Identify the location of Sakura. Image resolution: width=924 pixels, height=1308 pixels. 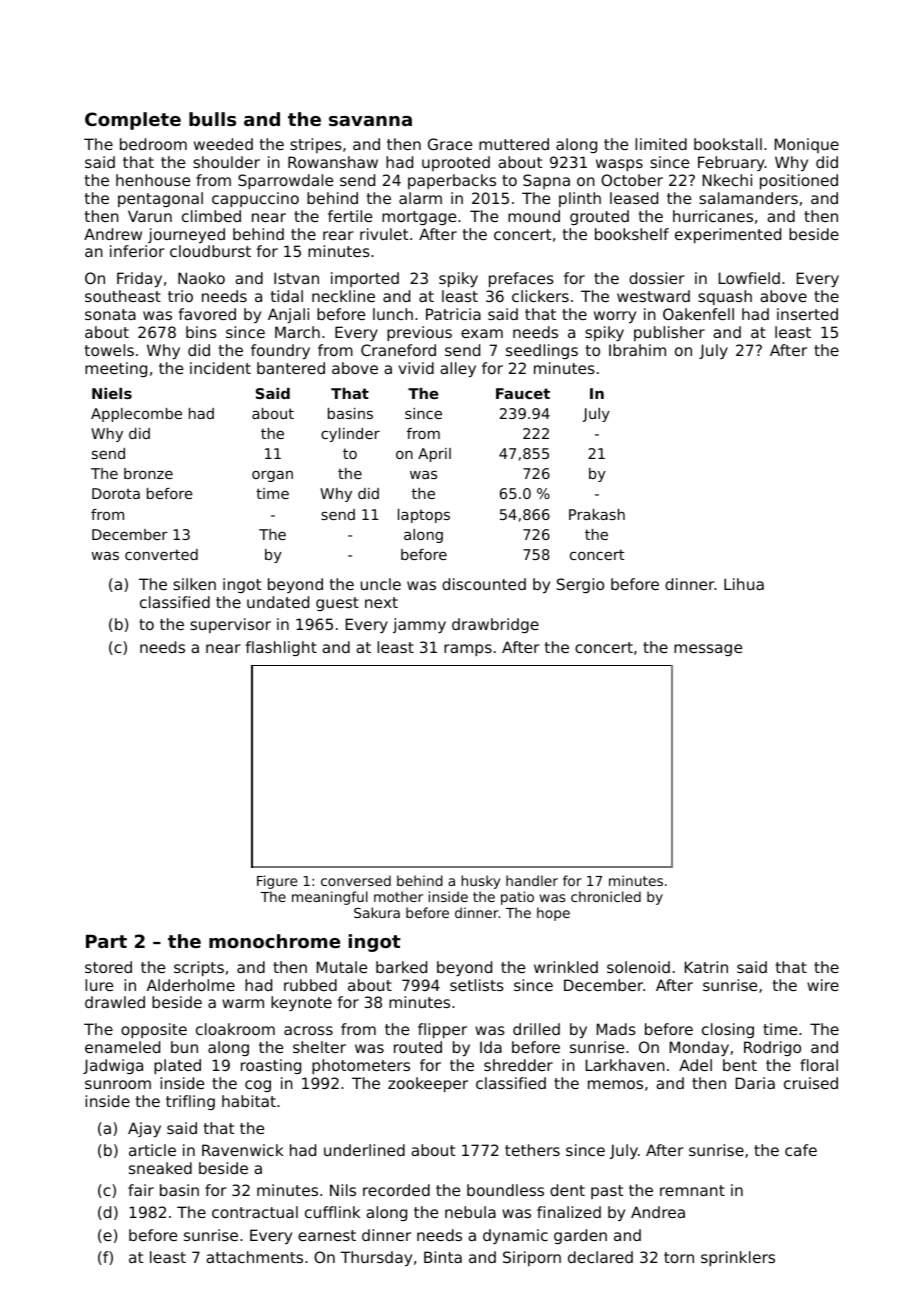
(377, 912).
